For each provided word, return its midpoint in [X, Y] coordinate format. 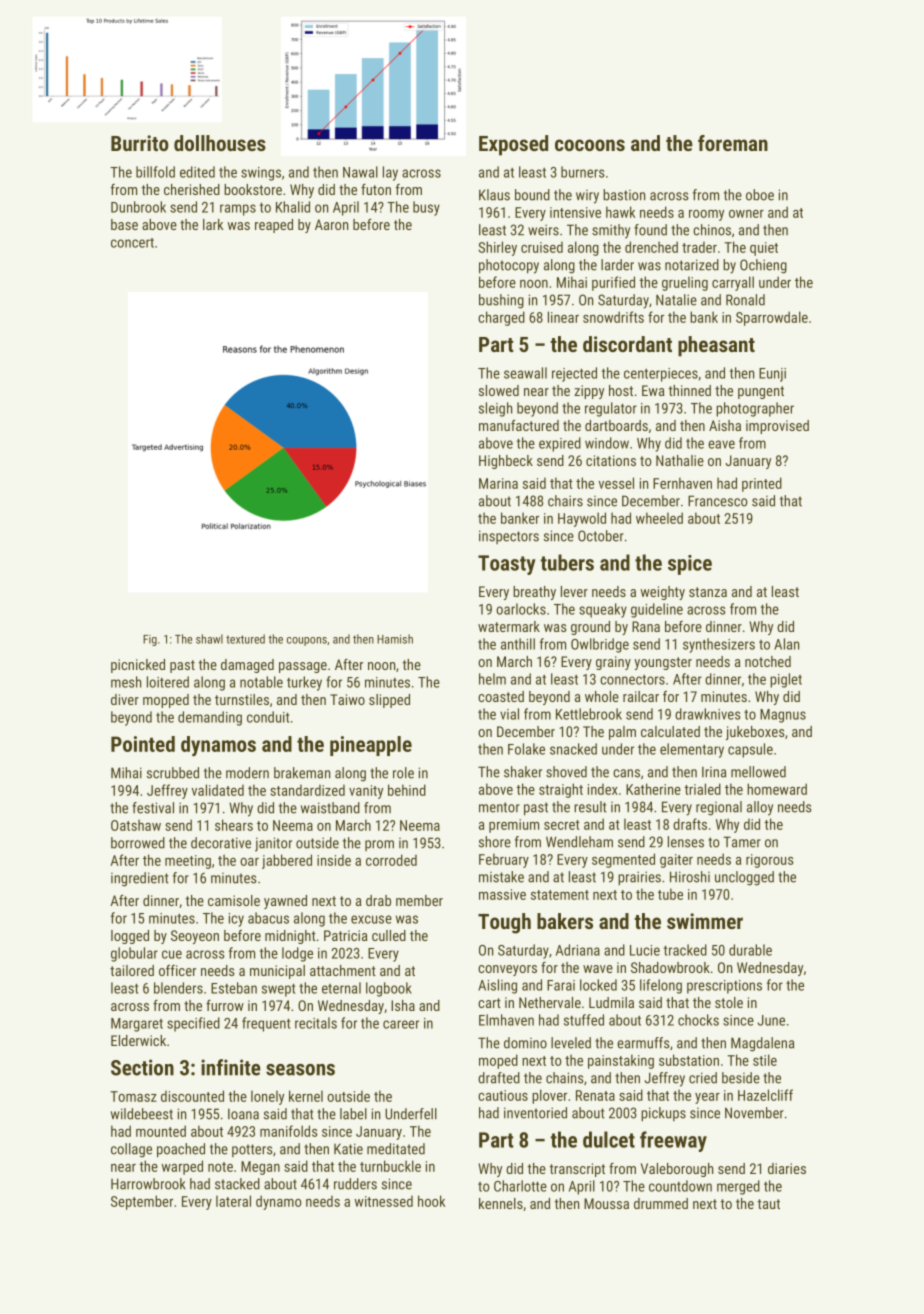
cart [489, 1003]
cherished [192, 189]
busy [426, 208]
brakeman [302, 773]
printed [762, 484]
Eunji [772, 375]
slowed [499, 390]
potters [252, 1150]
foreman [733, 143]
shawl [209, 639]
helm [492, 679]
